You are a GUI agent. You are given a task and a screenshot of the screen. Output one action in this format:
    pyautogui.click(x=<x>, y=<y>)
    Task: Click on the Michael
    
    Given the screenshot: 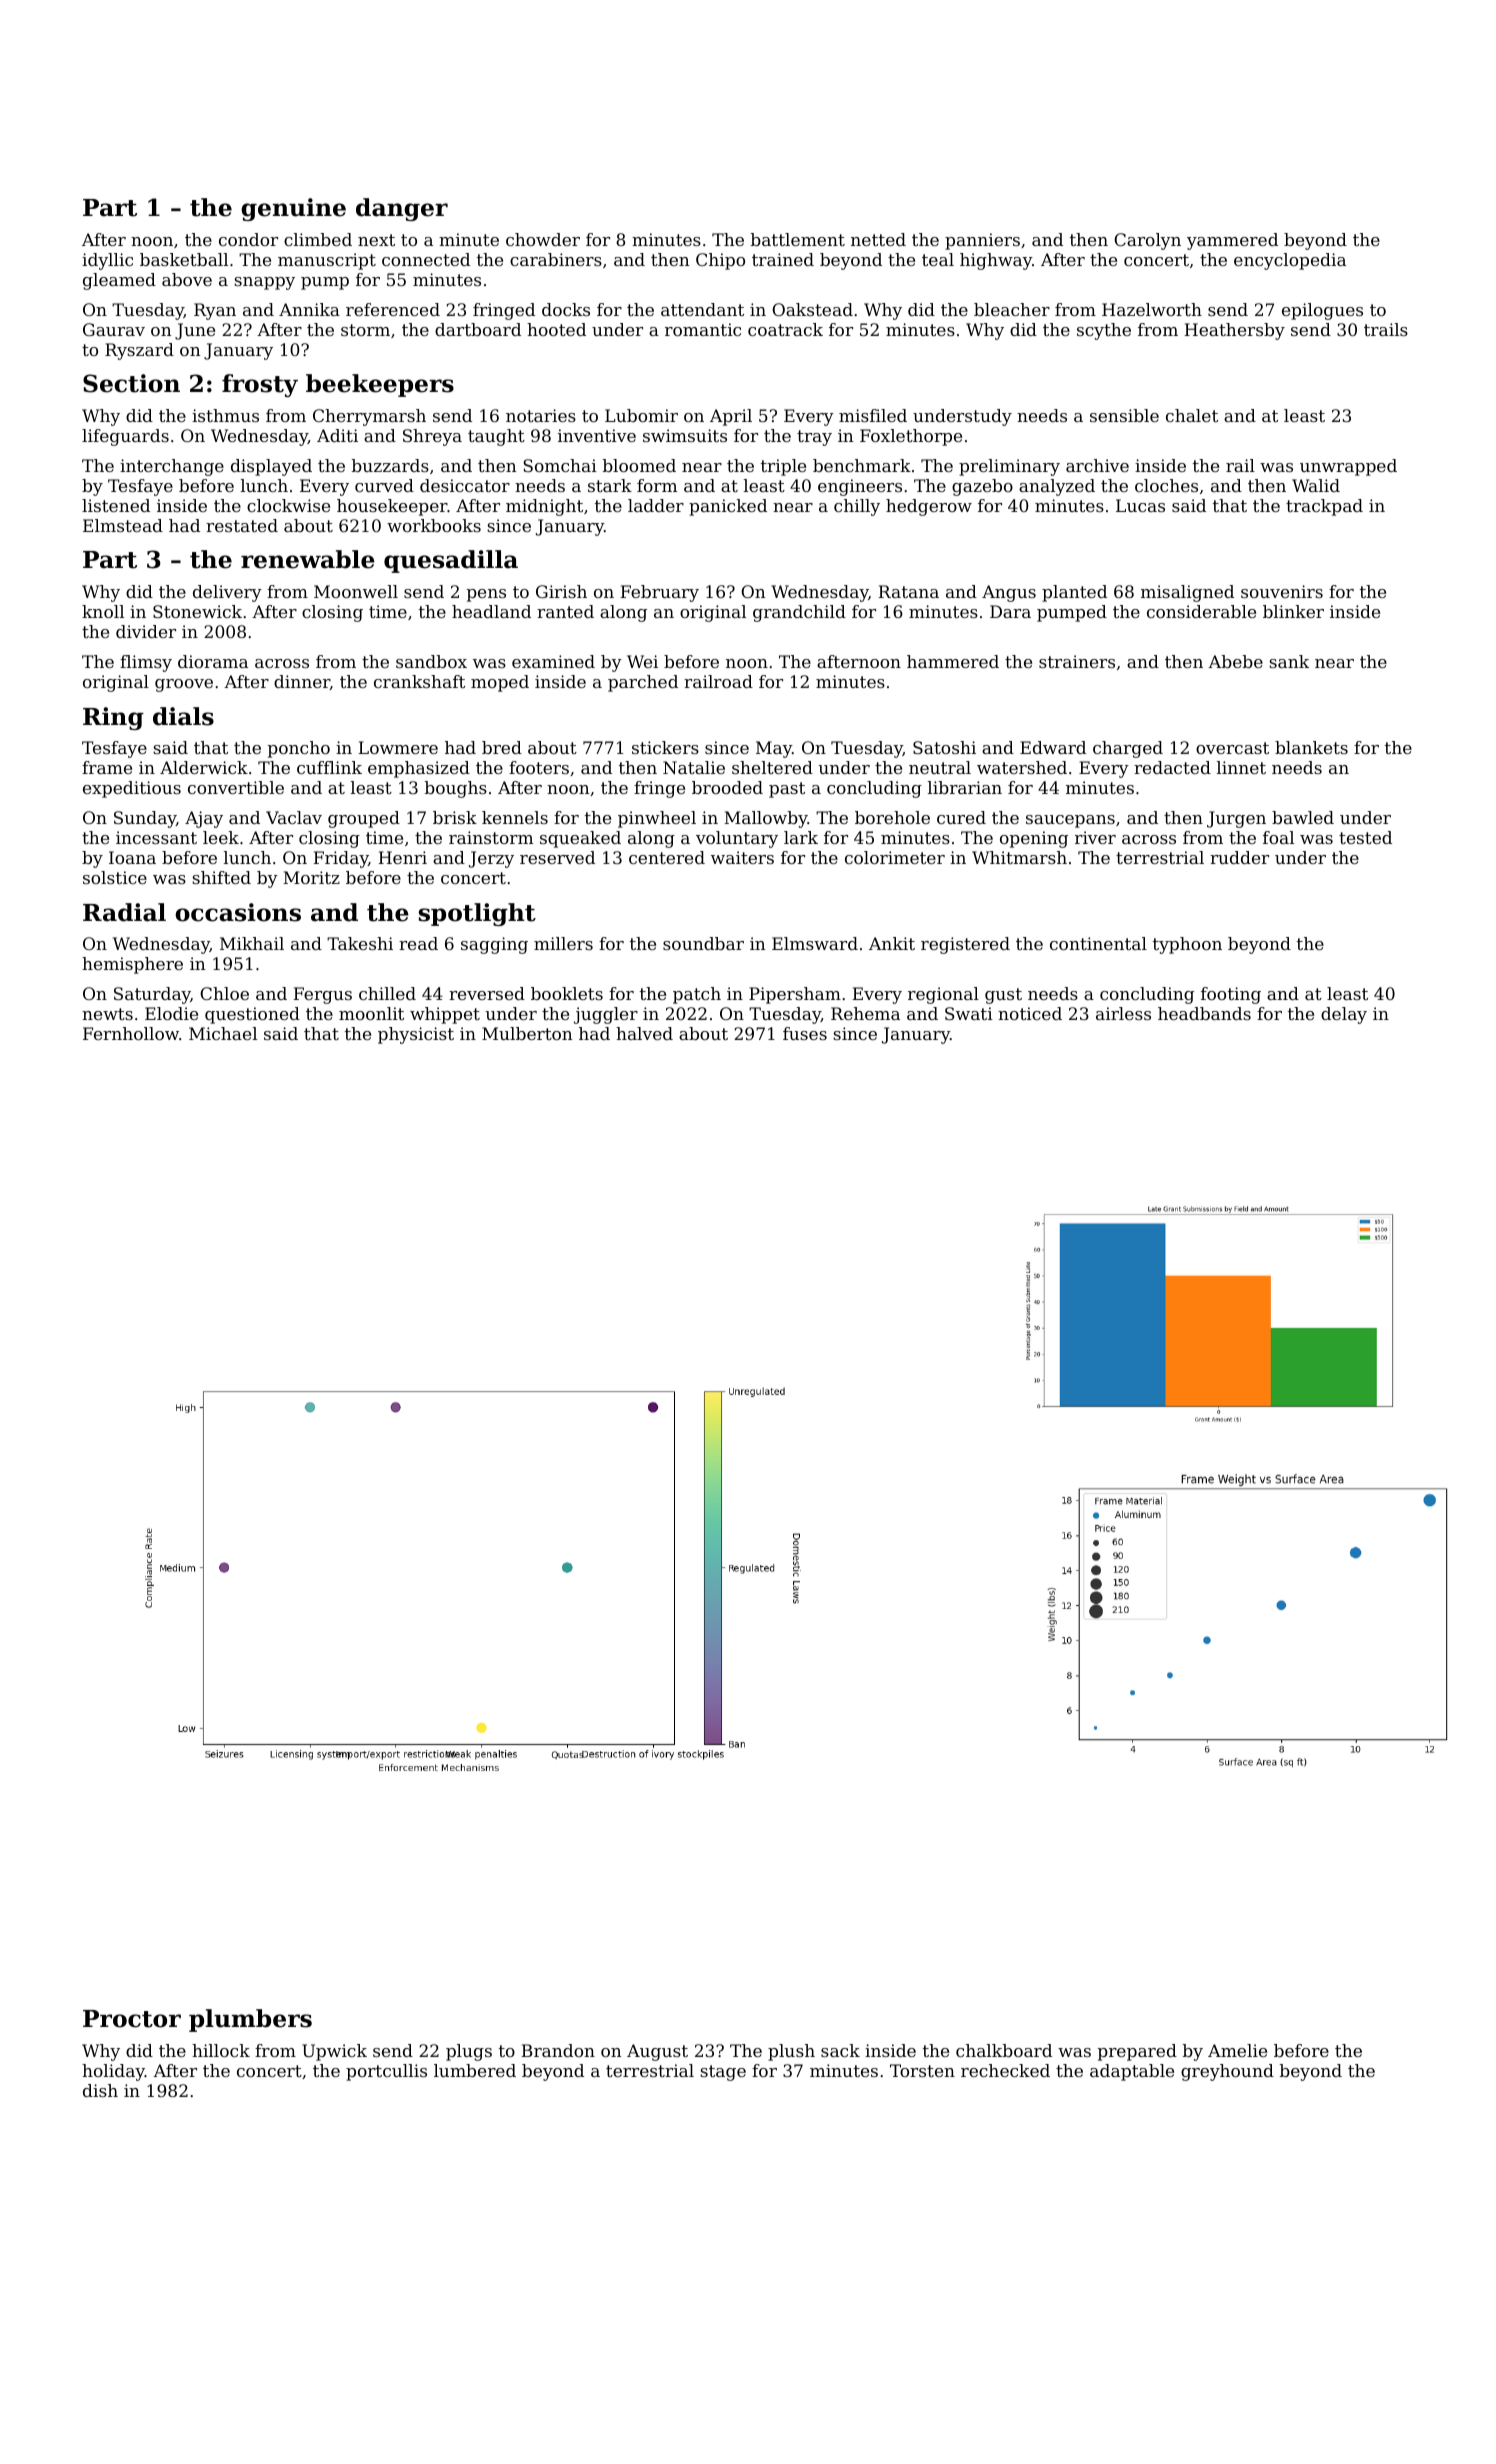 What is the action you would take?
    pyautogui.click(x=223, y=1033)
